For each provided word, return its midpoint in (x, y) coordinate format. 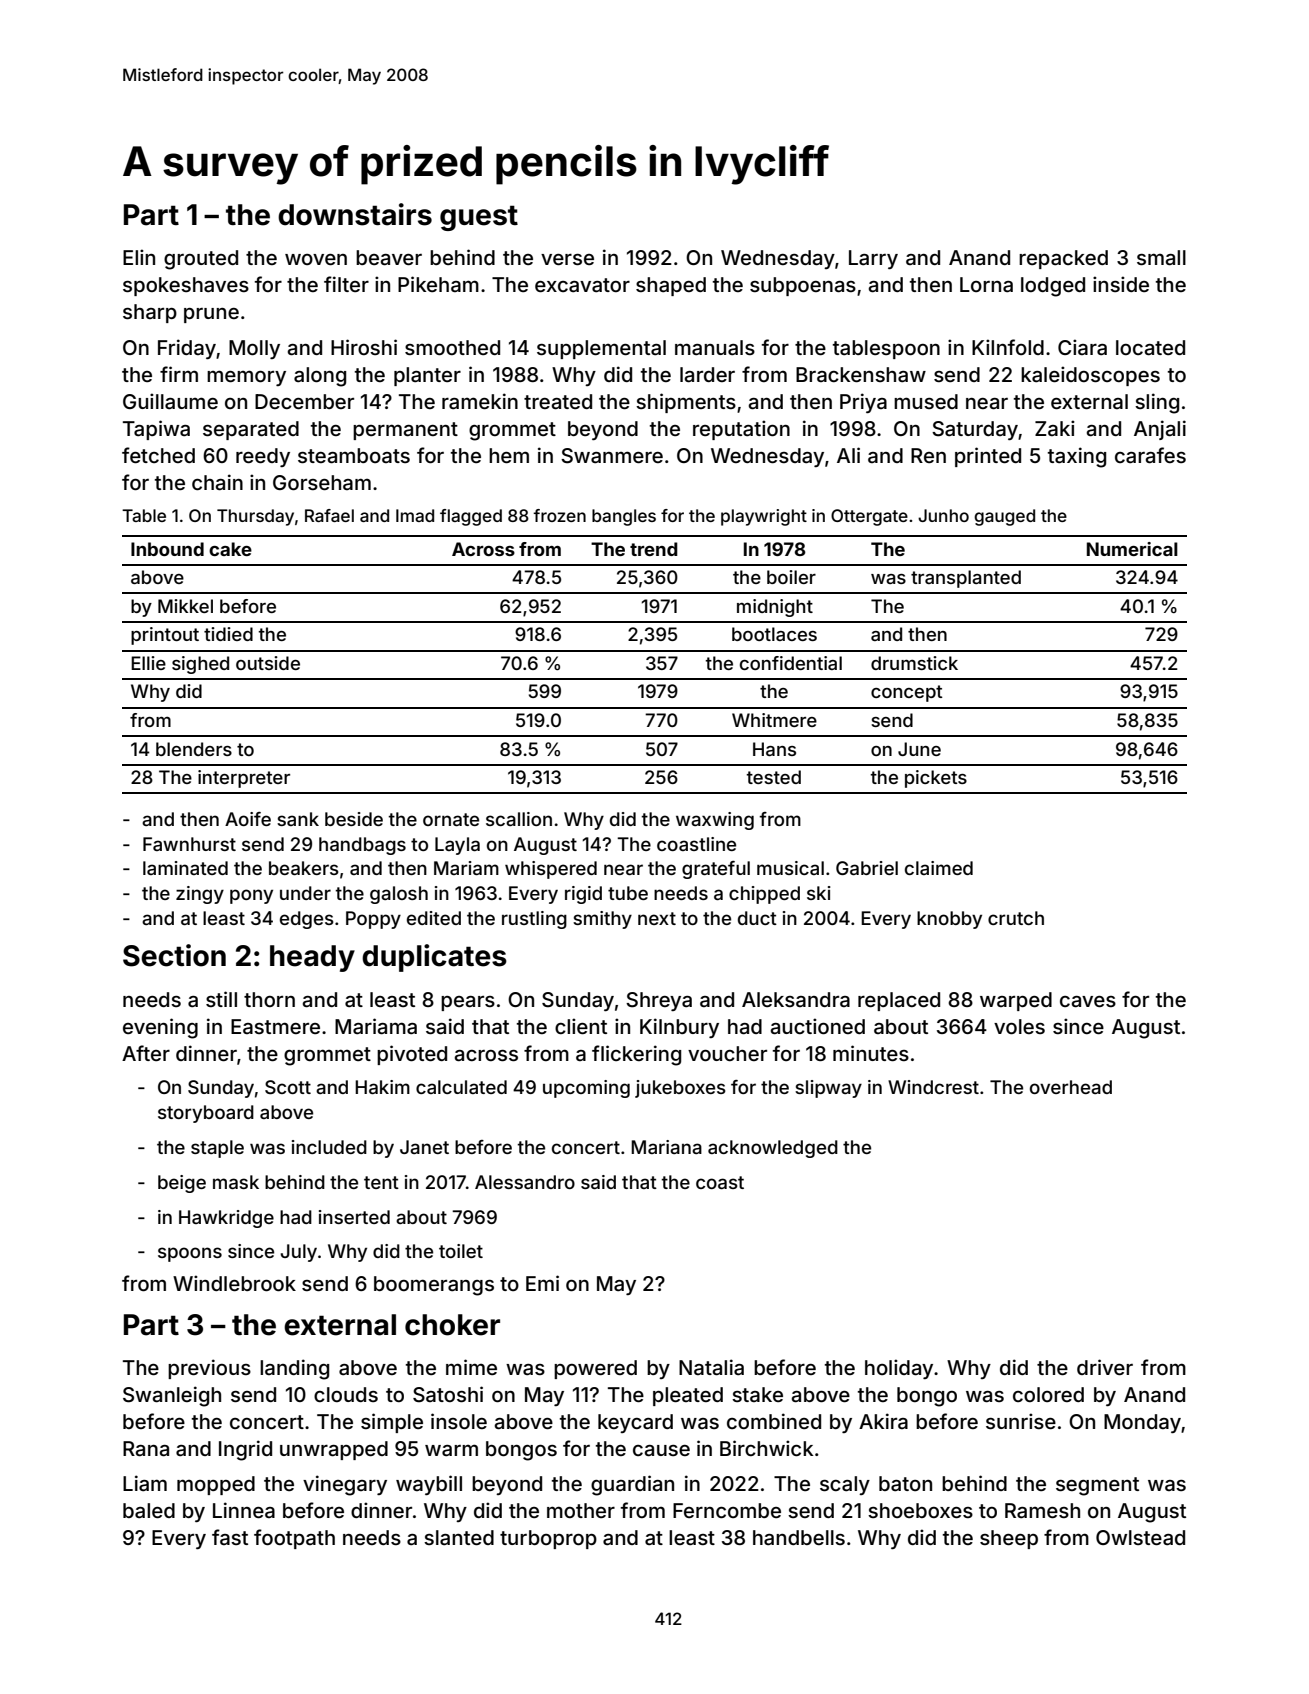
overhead (1071, 1087)
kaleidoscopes (1090, 376)
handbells (799, 1537)
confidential (791, 663)
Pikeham (438, 284)
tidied (228, 634)
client (581, 1026)
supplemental (601, 349)
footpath (294, 1539)
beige (182, 1184)
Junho (943, 515)
